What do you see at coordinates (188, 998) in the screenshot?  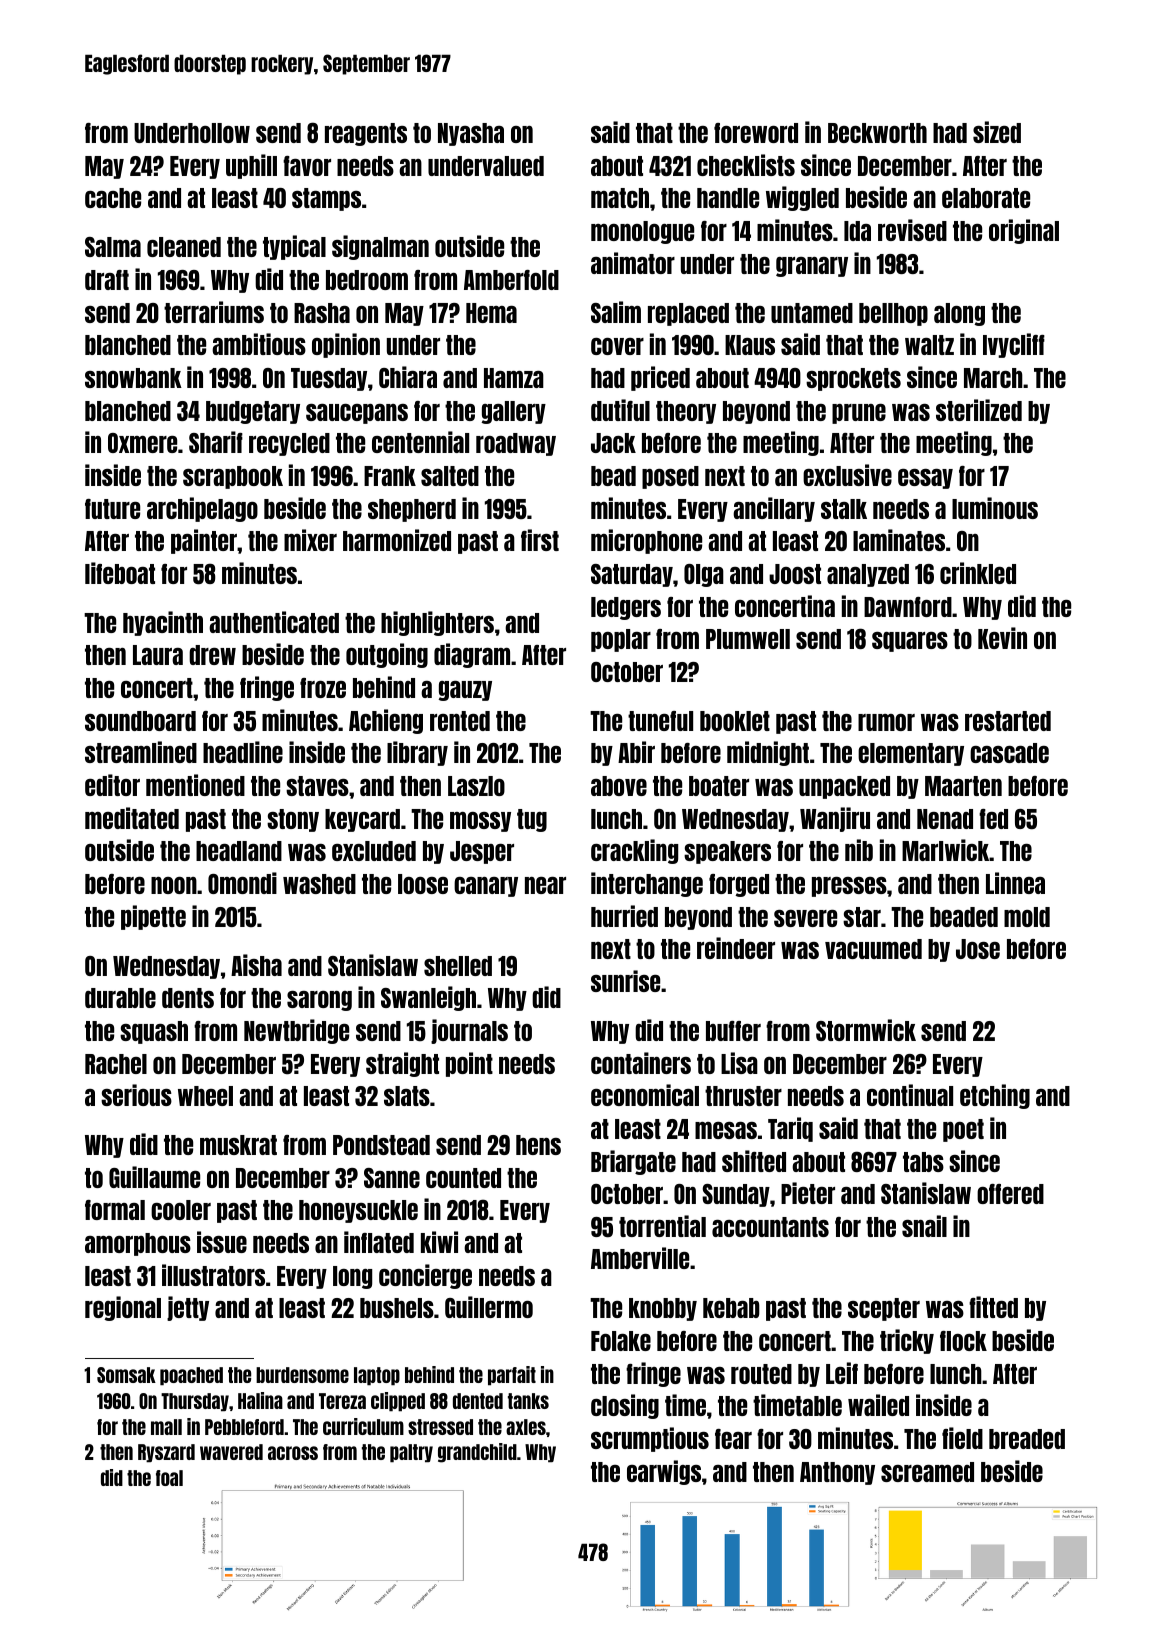 I see `dents` at bounding box center [188, 998].
